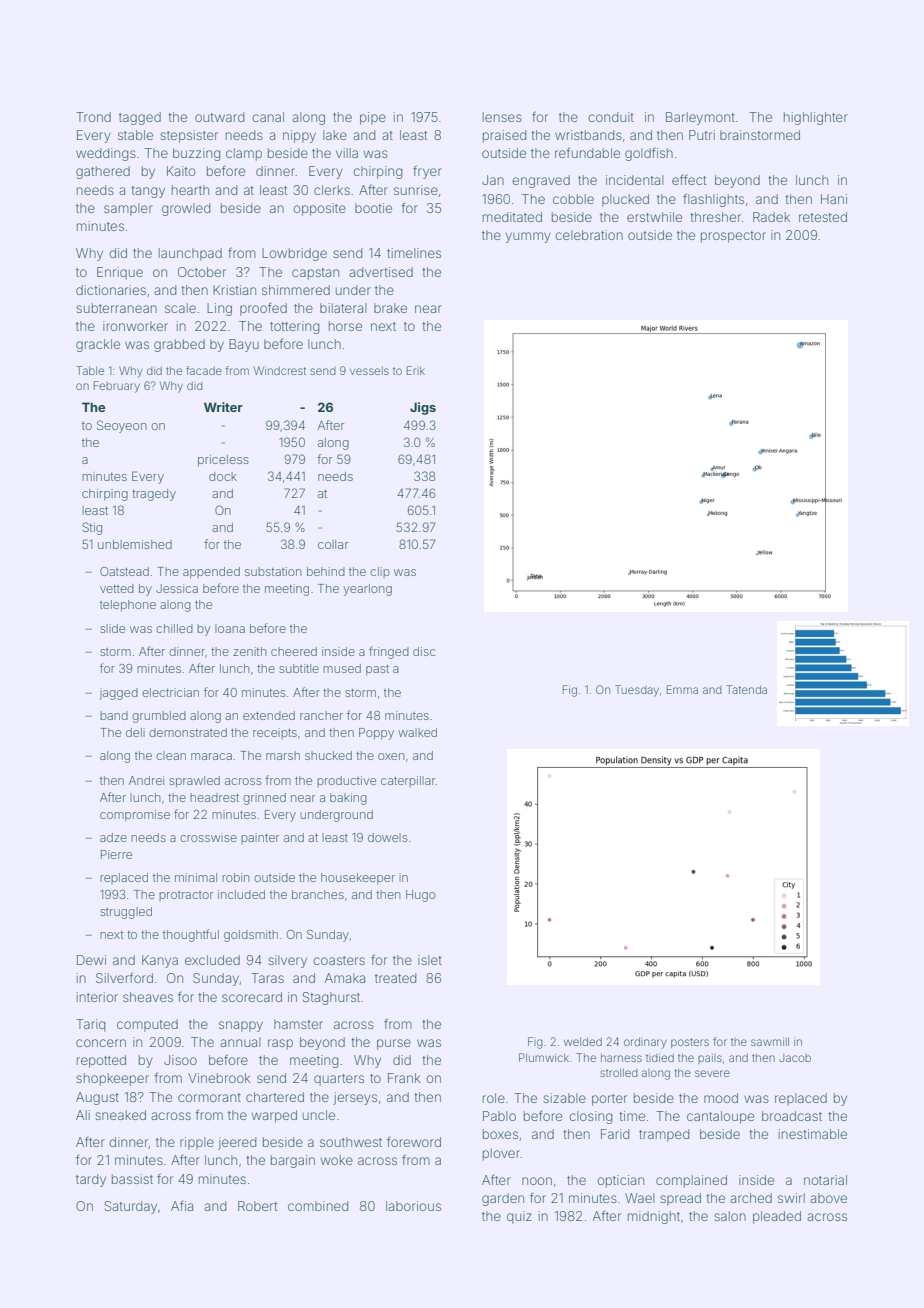  I want to click on salon, so click(730, 1216).
